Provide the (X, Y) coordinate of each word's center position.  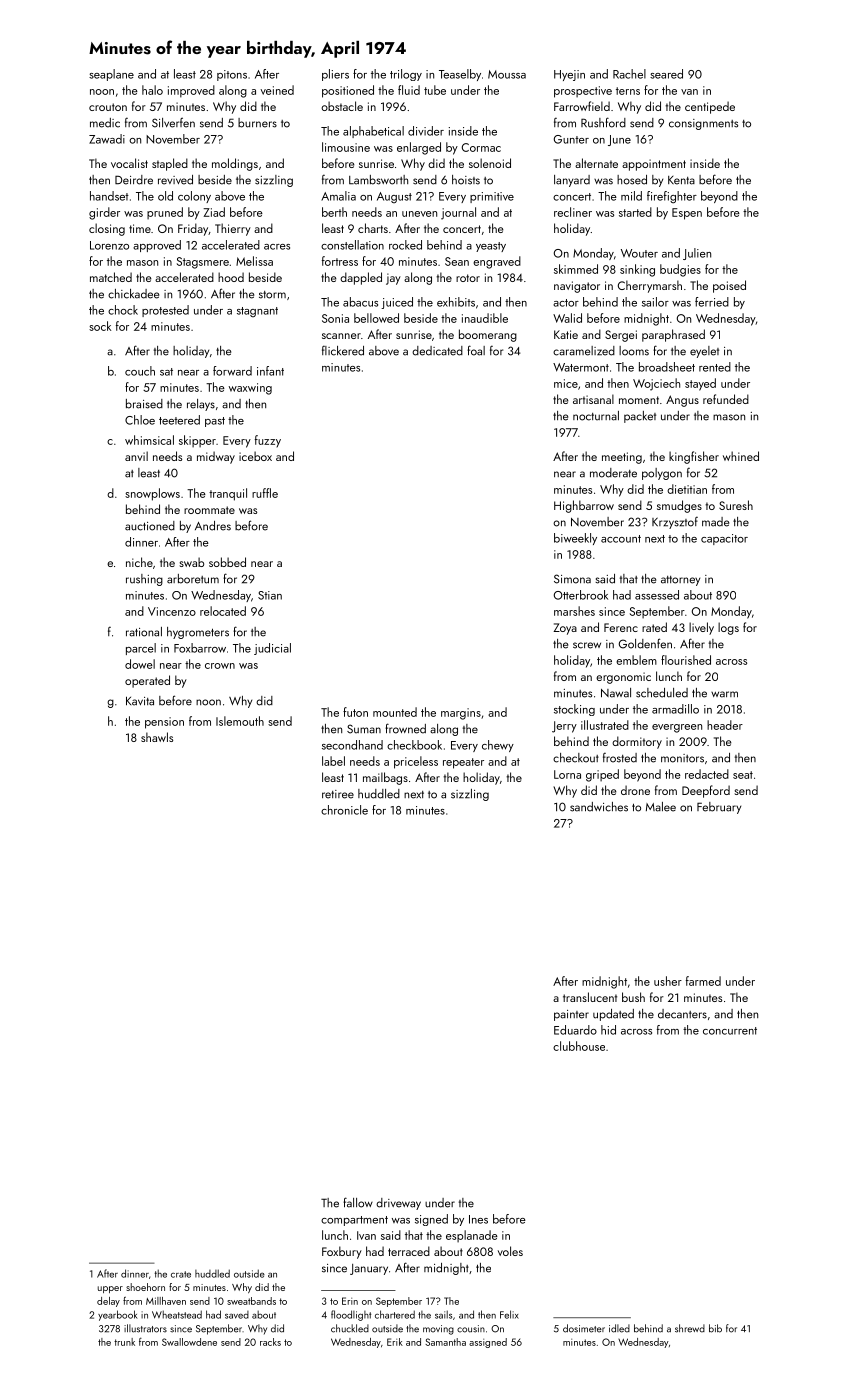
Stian (270, 595)
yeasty (491, 247)
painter (571, 1015)
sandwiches (599, 807)
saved (237, 1315)
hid (608, 1030)
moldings (235, 164)
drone (635, 790)
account (621, 539)
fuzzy (268, 441)
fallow (358, 1202)
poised (729, 286)
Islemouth (240, 721)
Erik (395, 1342)
